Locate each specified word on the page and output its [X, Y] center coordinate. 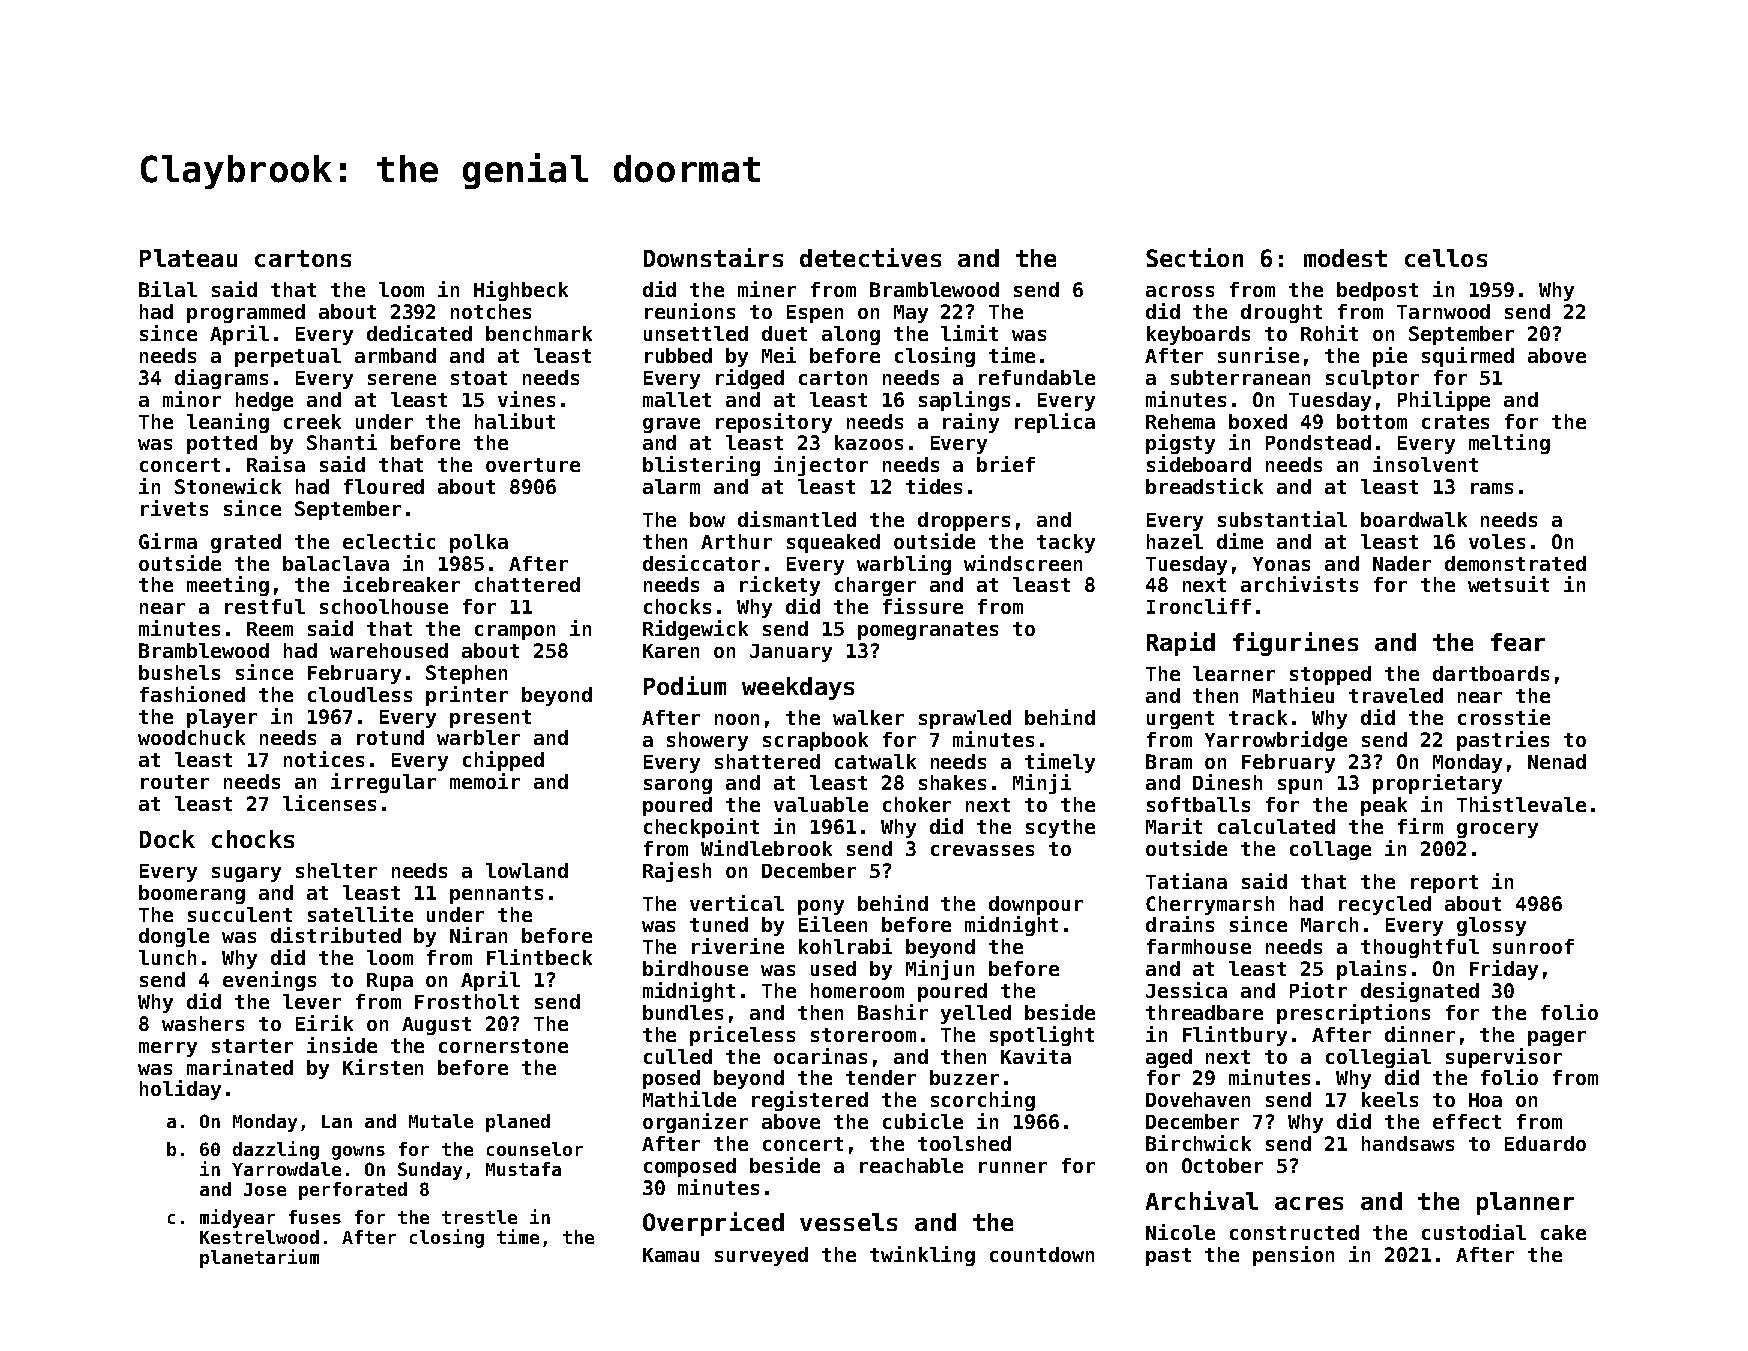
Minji [1042, 784]
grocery [1497, 830]
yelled [976, 1014]
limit [969, 333]
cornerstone [503, 1046]
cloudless [360, 694]
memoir [485, 781]
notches [491, 311]
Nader [1402, 563]
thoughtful [1420, 948]
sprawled [965, 719]
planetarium [259, 1258]
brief [1006, 464]
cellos [1446, 258]
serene [402, 379]
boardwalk [1414, 519]
